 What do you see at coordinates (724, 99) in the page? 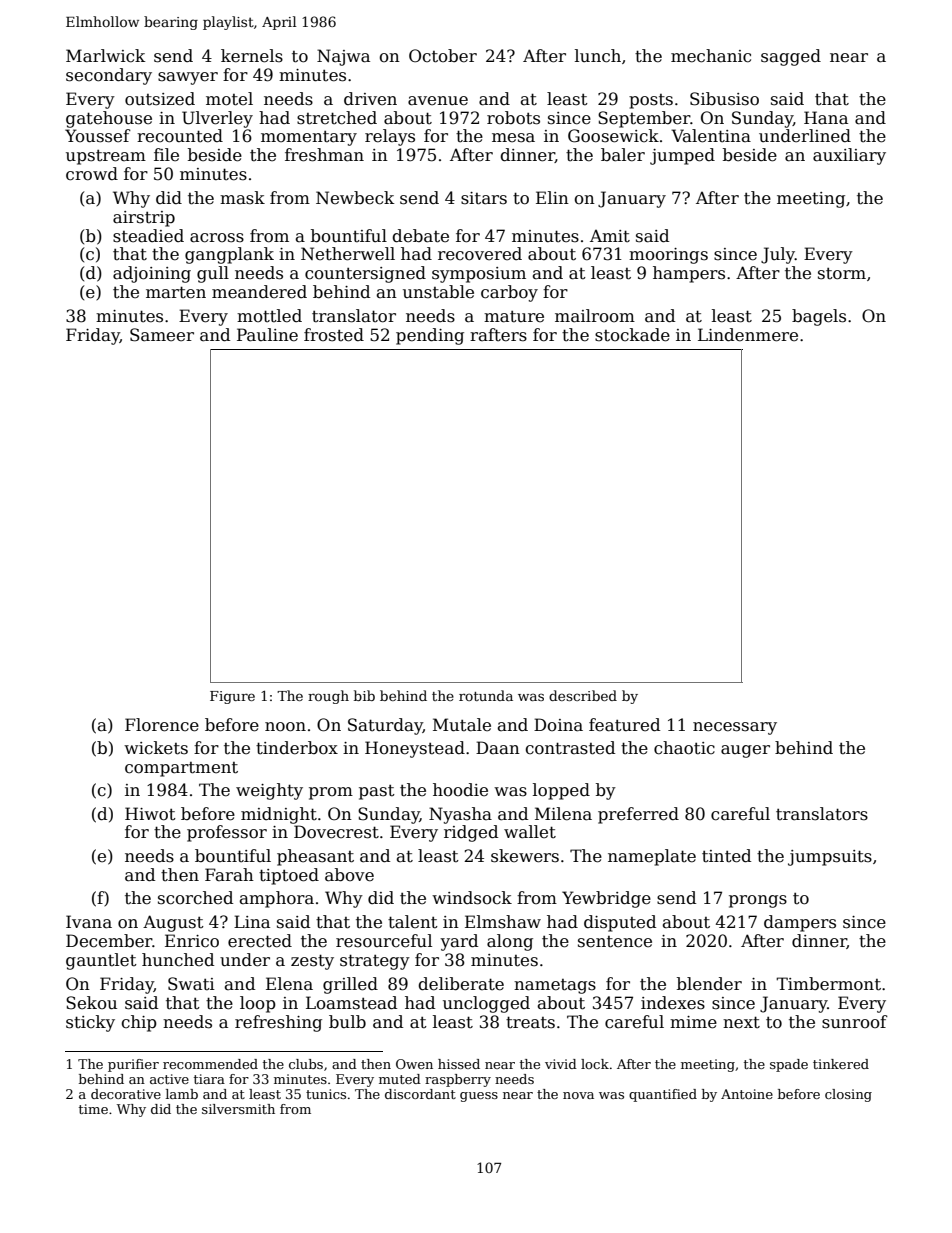
I see `Sibusiso` at bounding box center [724, 99].
